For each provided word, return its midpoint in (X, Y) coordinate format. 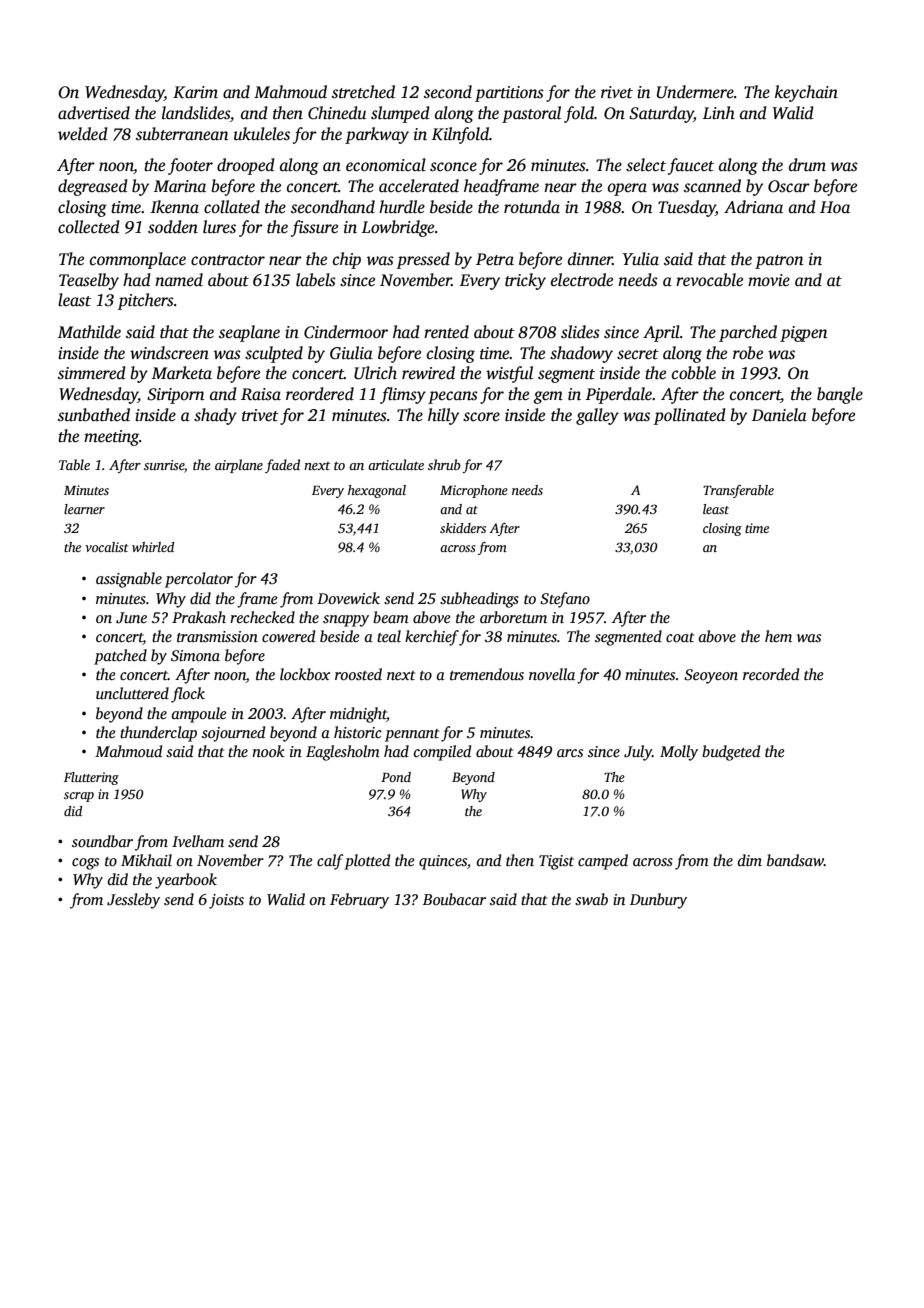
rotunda (532, 207)
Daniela (779, 415)
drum (807, 165)
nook (268, 751)
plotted (367, 862)
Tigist (556, 862)
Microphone (474, 491)
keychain (806, 93)
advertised (94, 113)
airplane (239, 466)
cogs (85, 864)
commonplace (138, 260)
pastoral (531, 114)
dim (750, 860)
